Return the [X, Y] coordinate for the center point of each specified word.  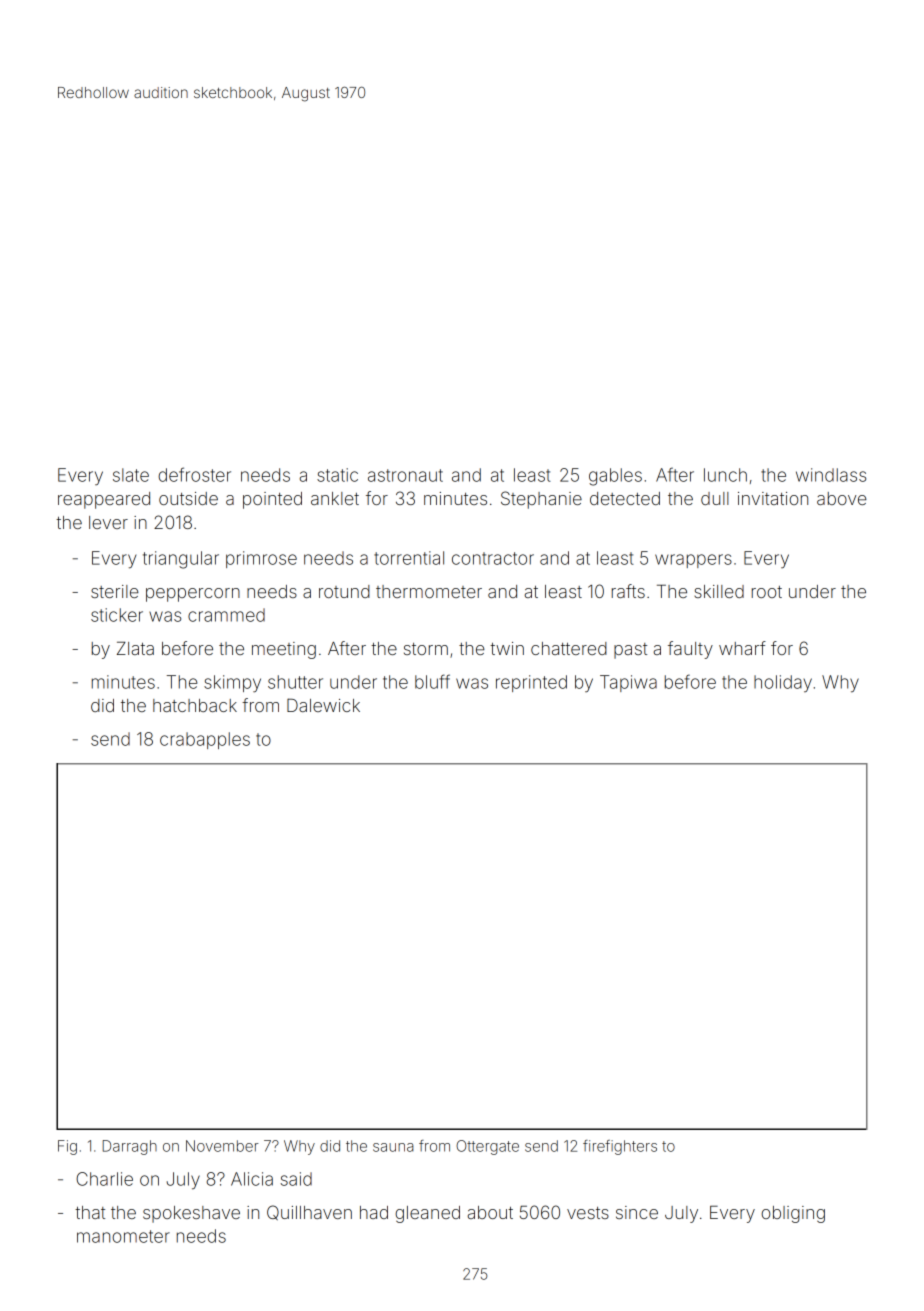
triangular [181, 560]
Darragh [130, 1147]
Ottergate [487, 1147]
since [637, 1212]
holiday [783, 683]
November [222, 1146]
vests [588, 1213]
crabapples [205, 740]
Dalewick [323, 705]
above [842, 498]
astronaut [405, 475]
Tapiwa [628, 683]
